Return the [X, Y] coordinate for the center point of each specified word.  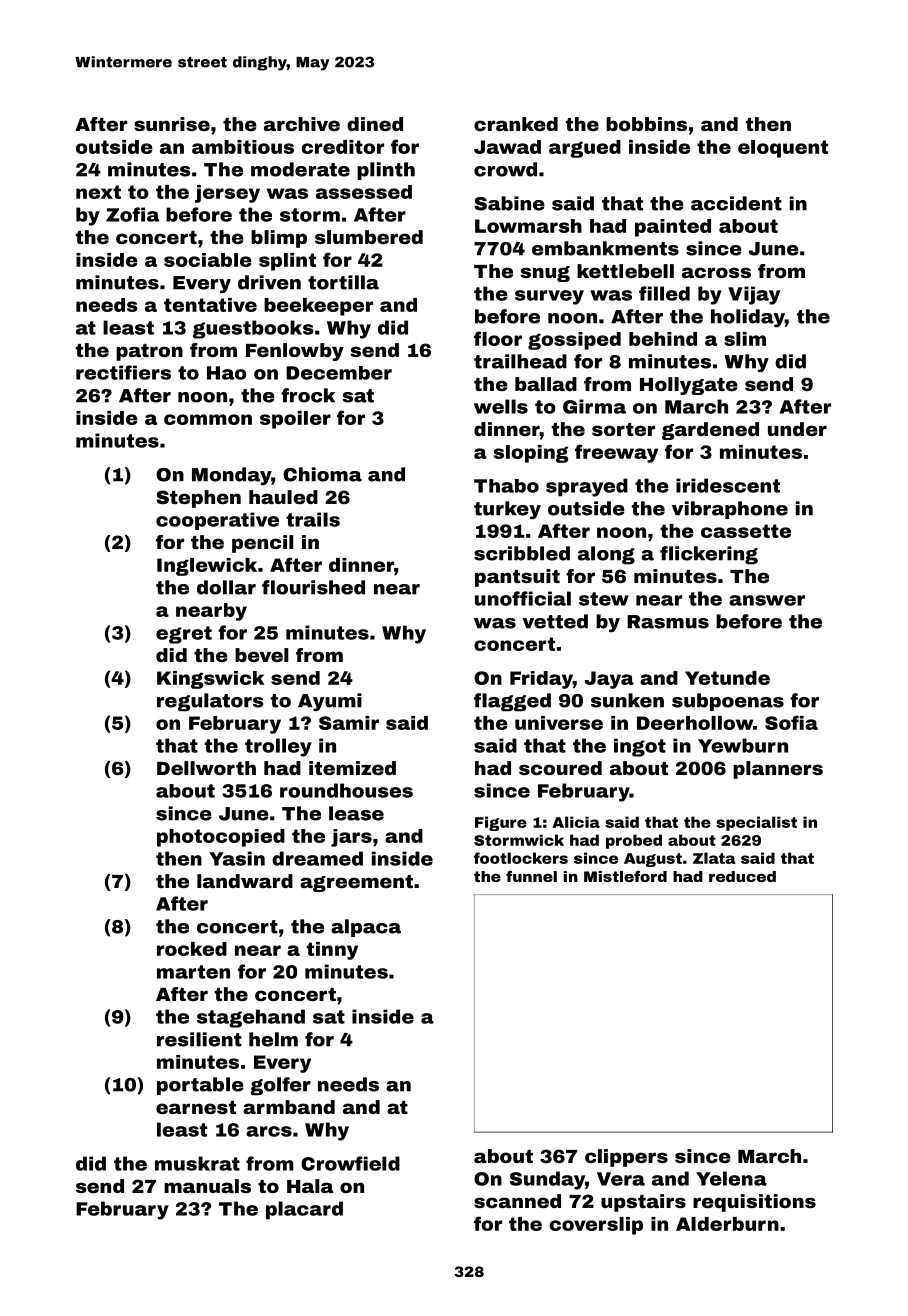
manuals [207, 1186]
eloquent [783, 149]
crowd [505, 169]
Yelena [731, 1178]
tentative [210, 305]
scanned [517, 1201]
